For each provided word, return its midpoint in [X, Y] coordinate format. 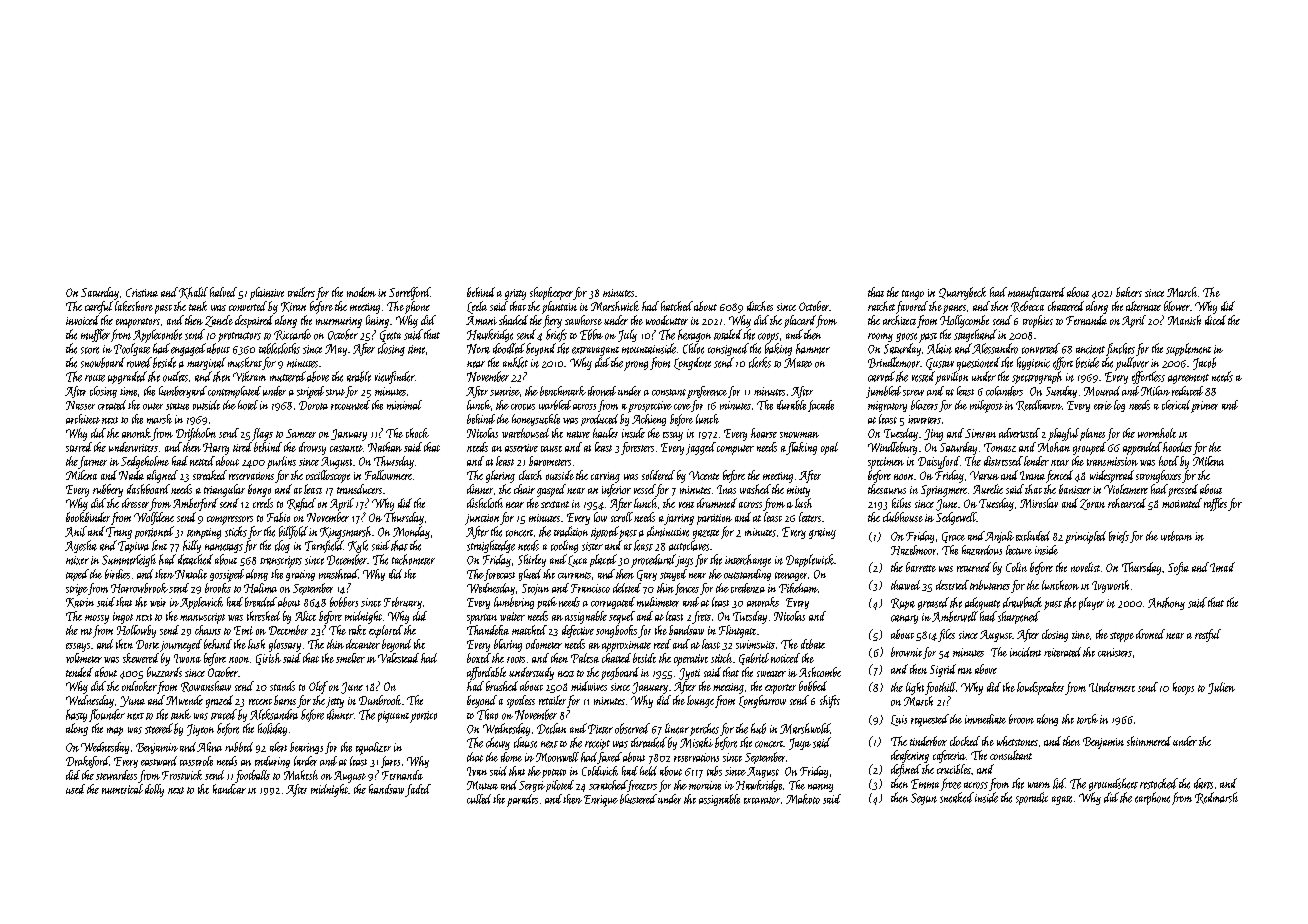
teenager [791, 576]
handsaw [386, 789]
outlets [175, 376]
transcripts [281, 562]
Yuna [132, 701]
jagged [701, 448]
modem [361, 292]
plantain [559, 307]
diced [1215, 320]
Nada [131, 475]
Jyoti [689, 674]
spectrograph [1037, 377]
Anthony [1166, 603]
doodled [509, 348]
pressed [1183, 490]
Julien [1221, 688]
